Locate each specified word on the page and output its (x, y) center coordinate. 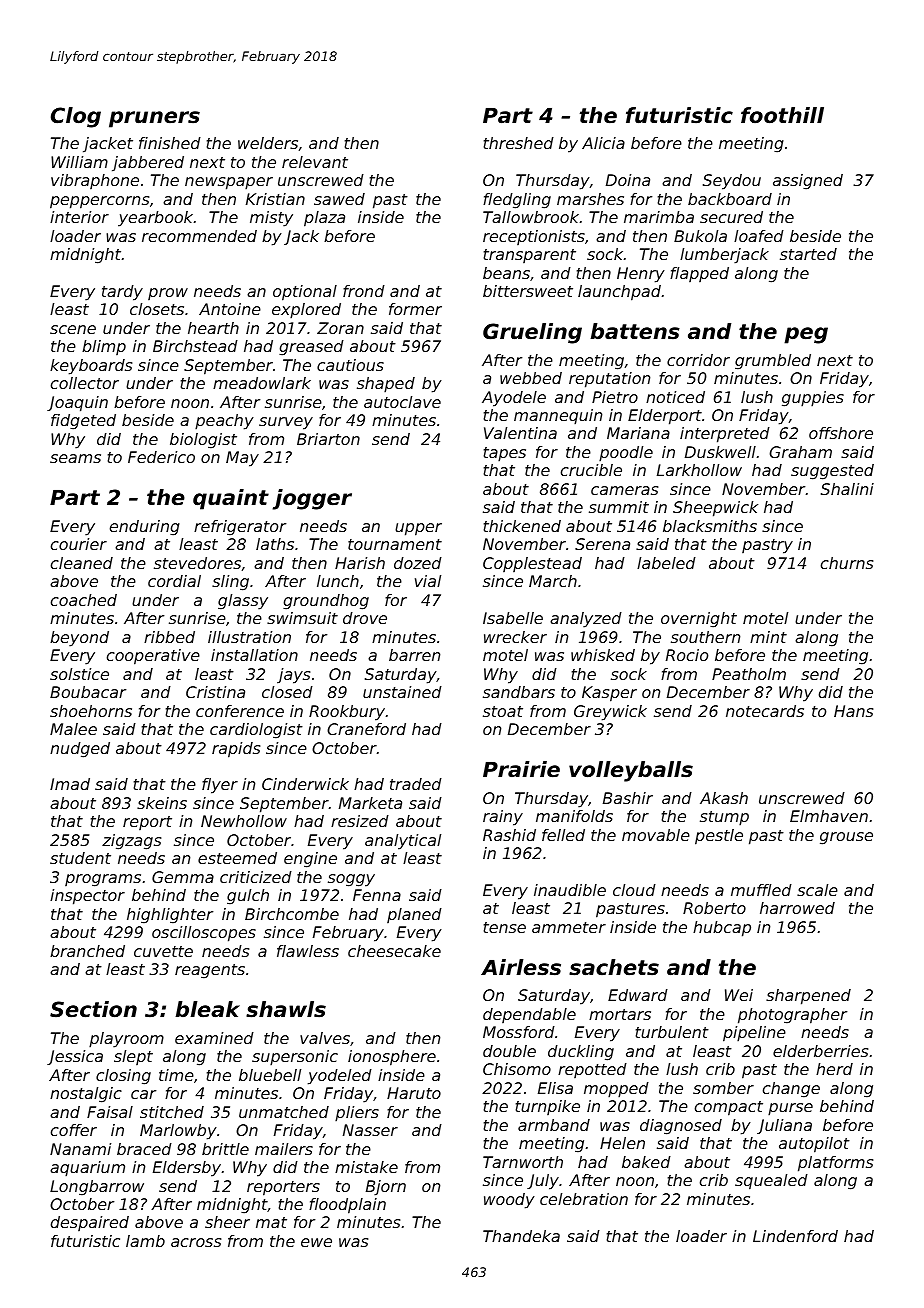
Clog (76, 117)
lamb (145, 1241)
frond (364, 291)
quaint (231, 499)
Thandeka (521, 1236)
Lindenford (795, 1236)
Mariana (638, 433)
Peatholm (749, 674)
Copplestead (532, 564)
